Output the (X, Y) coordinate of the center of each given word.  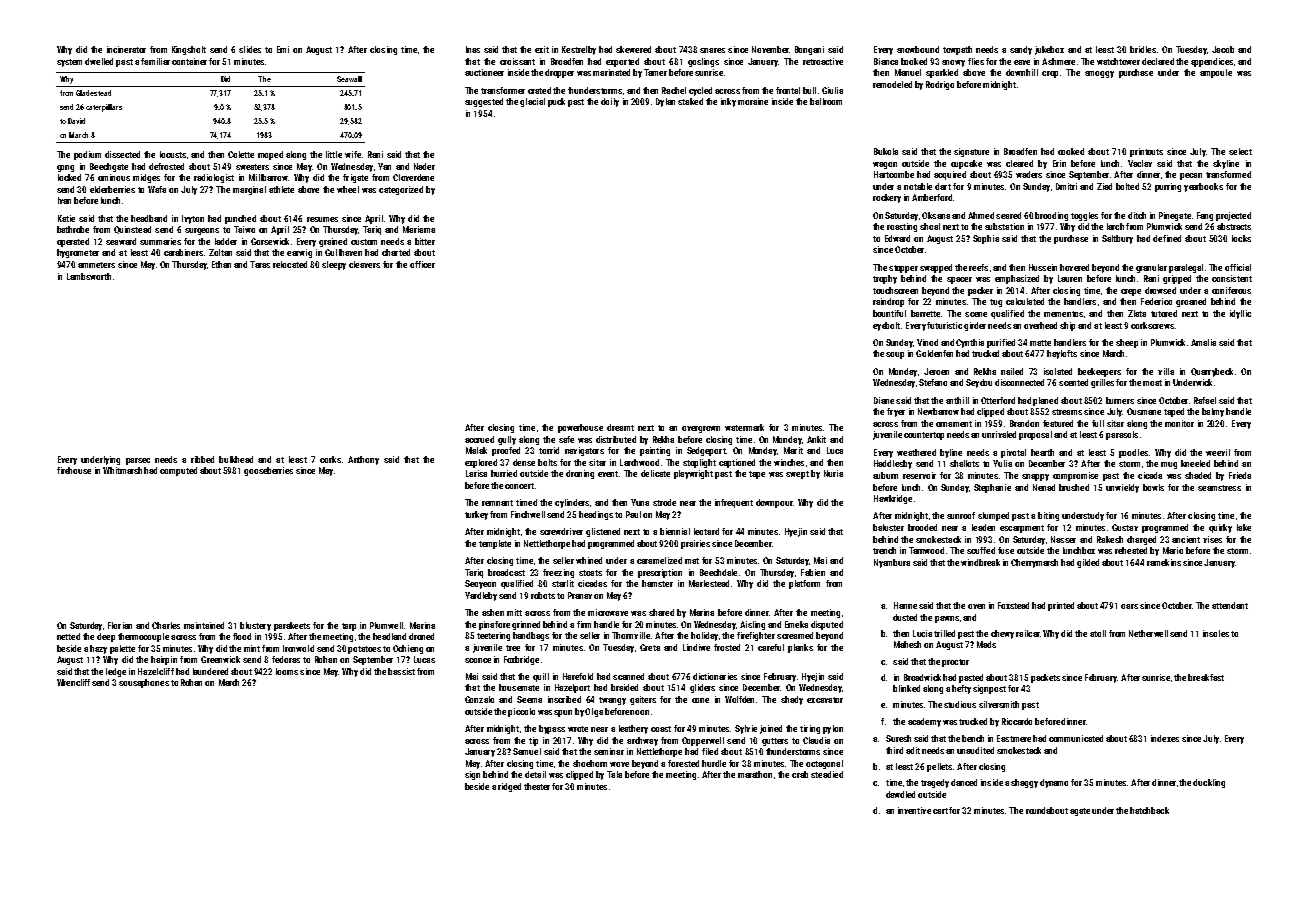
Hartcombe (894, 174)
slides (250, 49)
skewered (633, 49)
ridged (509, 787)
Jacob (1223, 49)
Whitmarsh (122, 470)
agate (1080, 812)
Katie (66, 218)
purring (1168, 187)
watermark (744, 427)
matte (1040, 343)
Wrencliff (73, 682)
